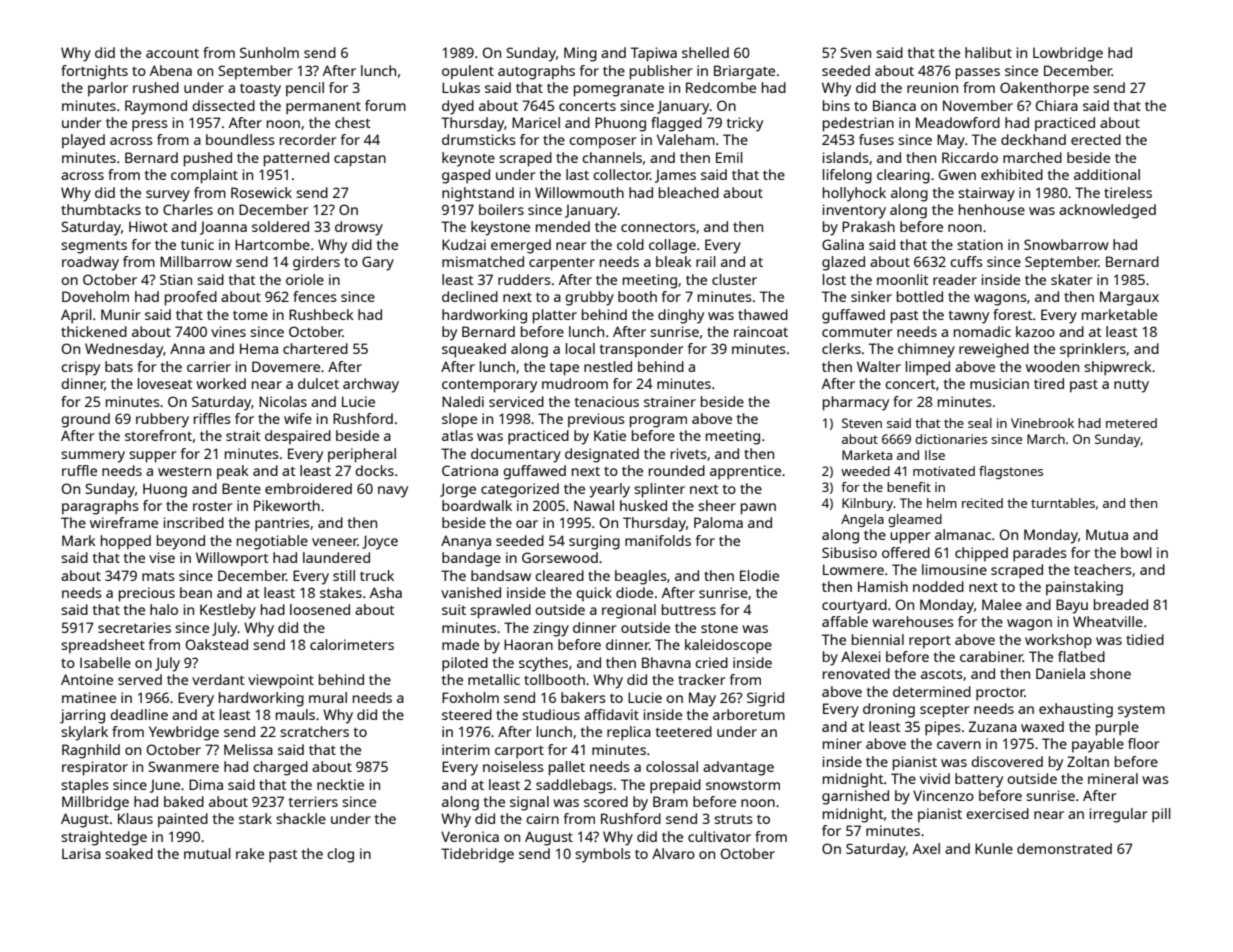  What do you see at coordinates (471, 559) in the screenshot?
I see `bandage` at bounding box center [471, 559].
